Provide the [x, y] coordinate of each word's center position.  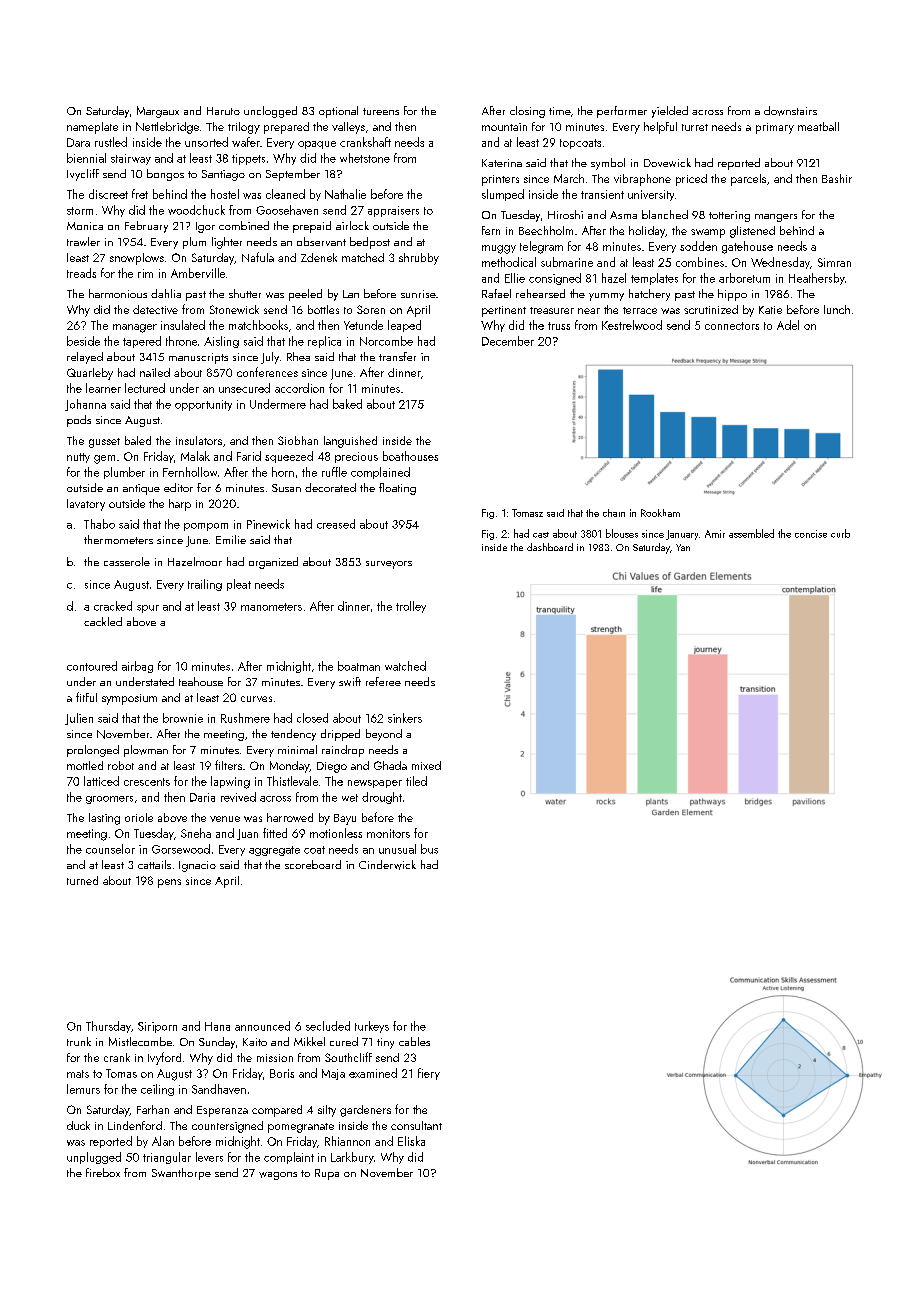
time [560, 111]
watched [405, 666]
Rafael [496, 293]
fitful [86, 697]
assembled [751, 533]
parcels [748, 180]
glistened [752, 232]
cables [414, 1041]
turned [82, 880]
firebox [103, 1172]
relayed [85, 358]
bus [429, 849]
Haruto [223, 111]
